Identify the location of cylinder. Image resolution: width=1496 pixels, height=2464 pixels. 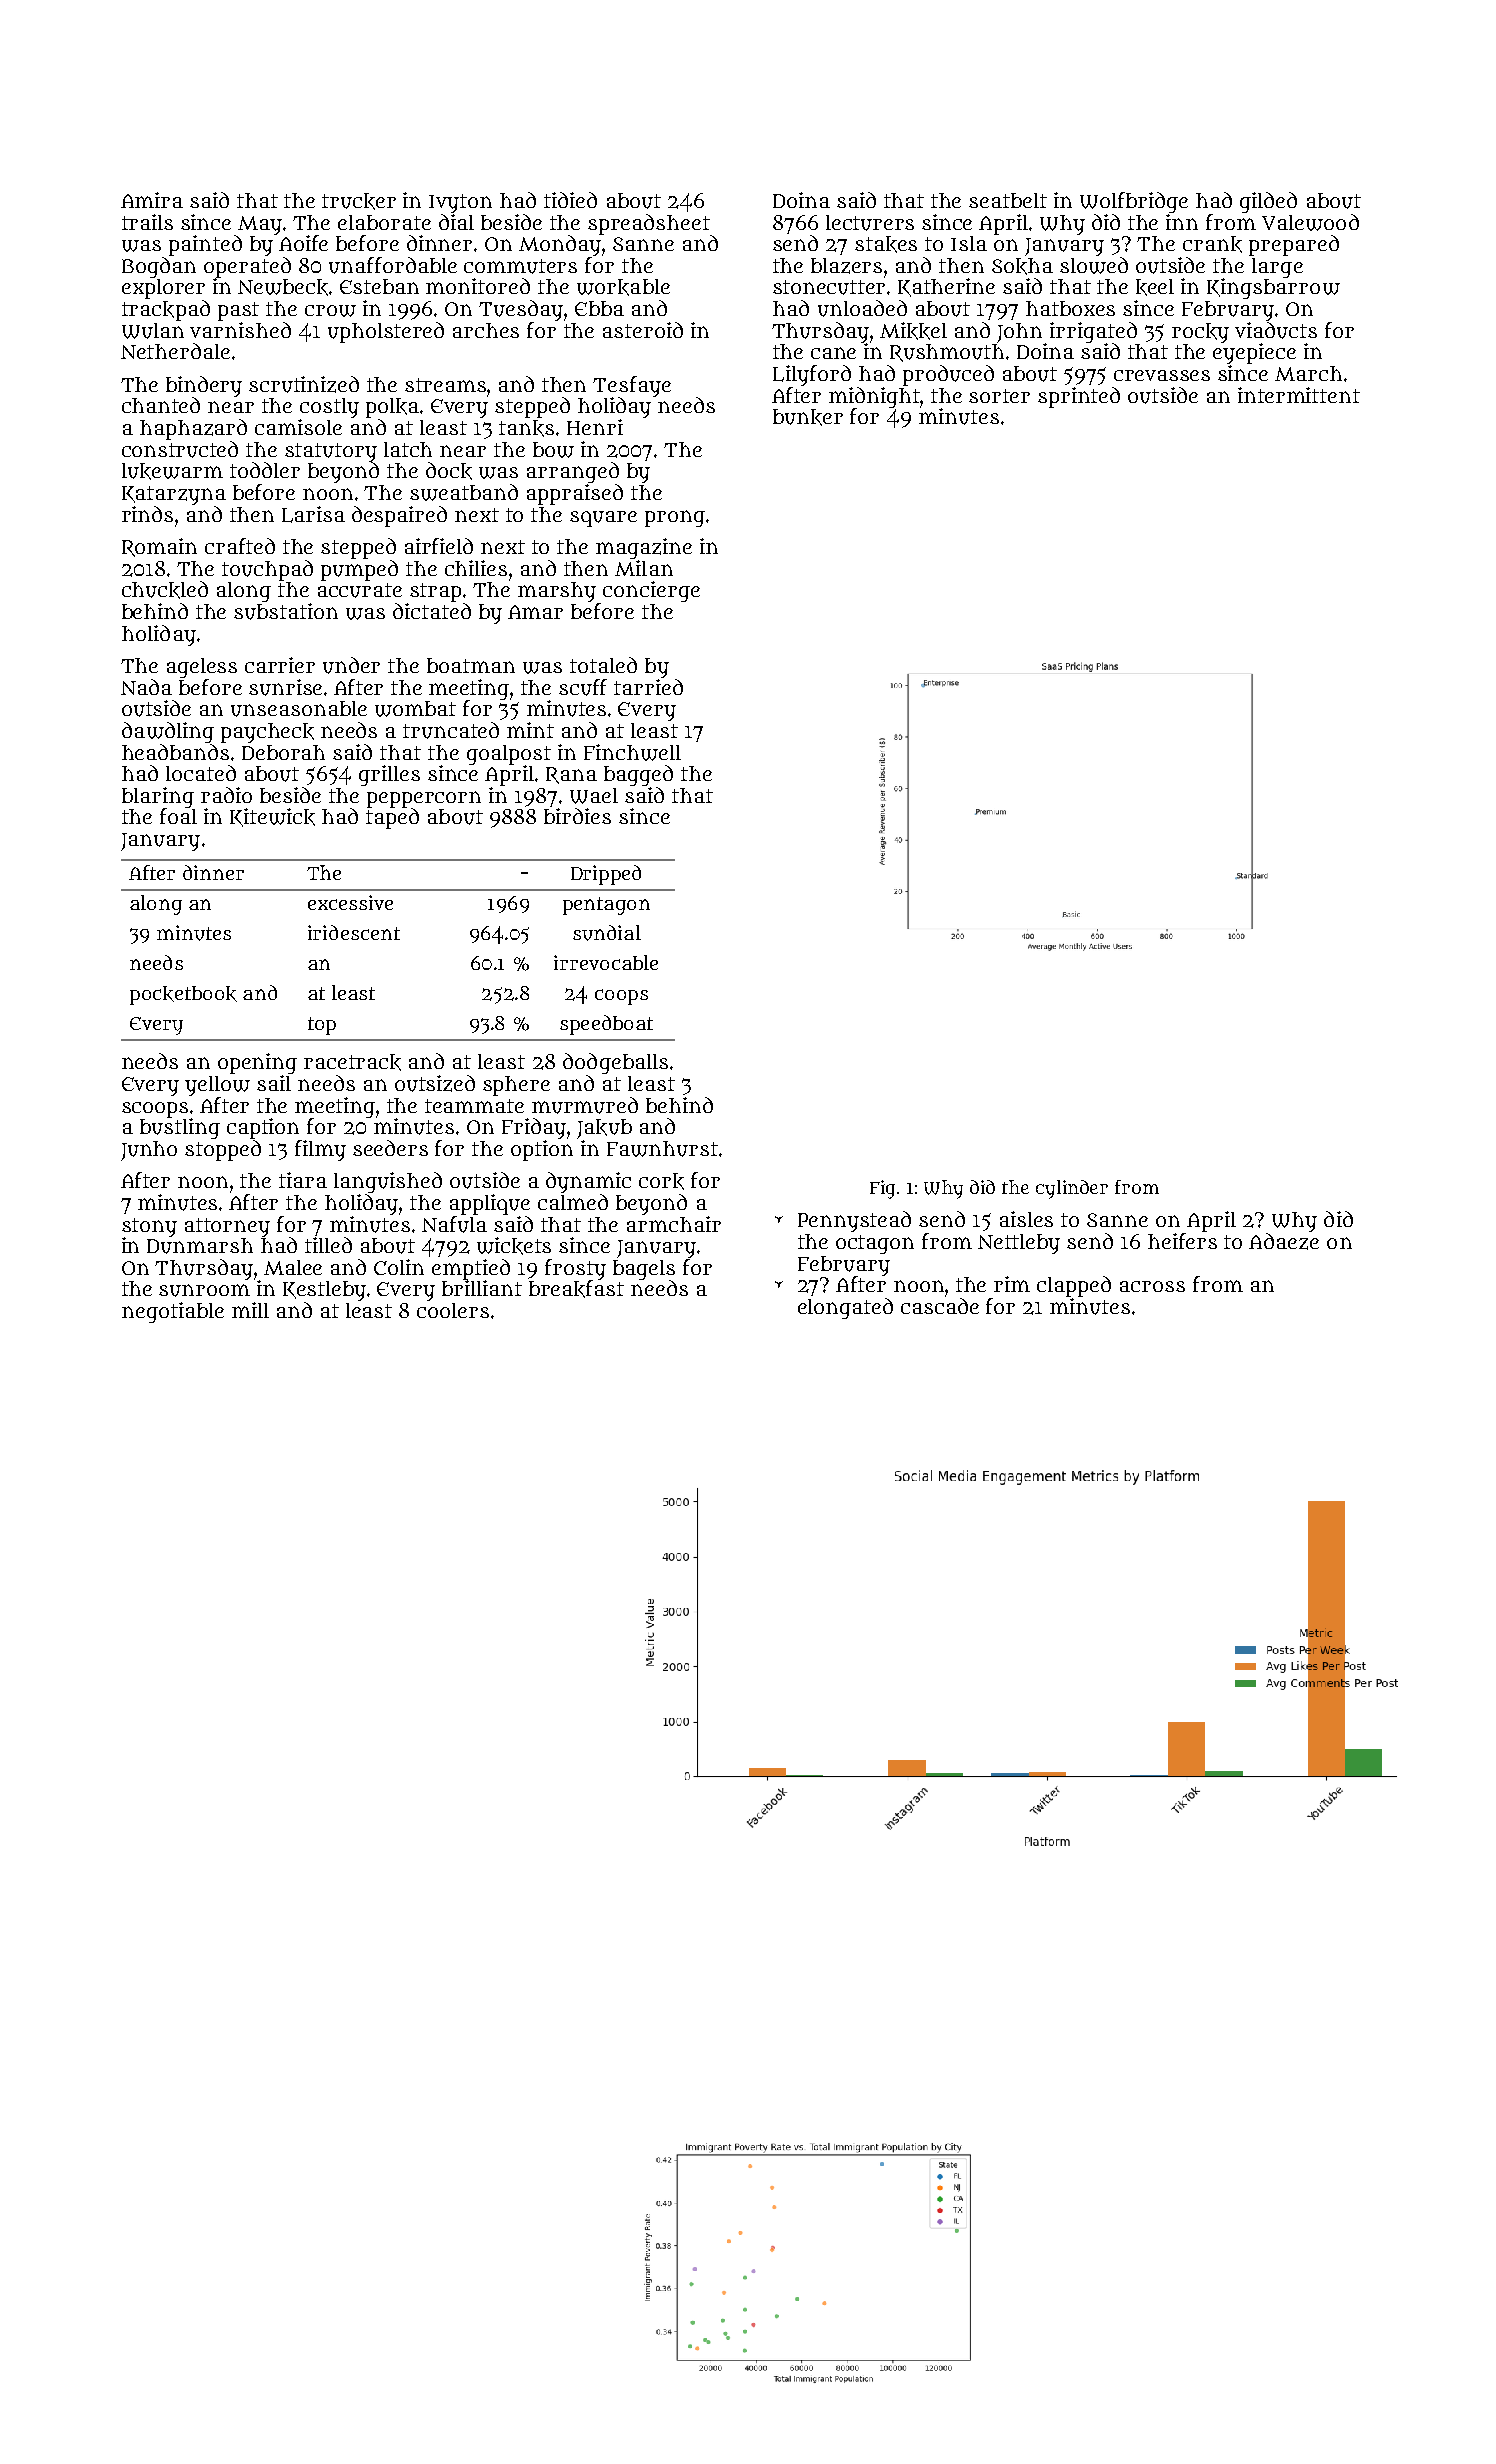
(1072, 1189).
